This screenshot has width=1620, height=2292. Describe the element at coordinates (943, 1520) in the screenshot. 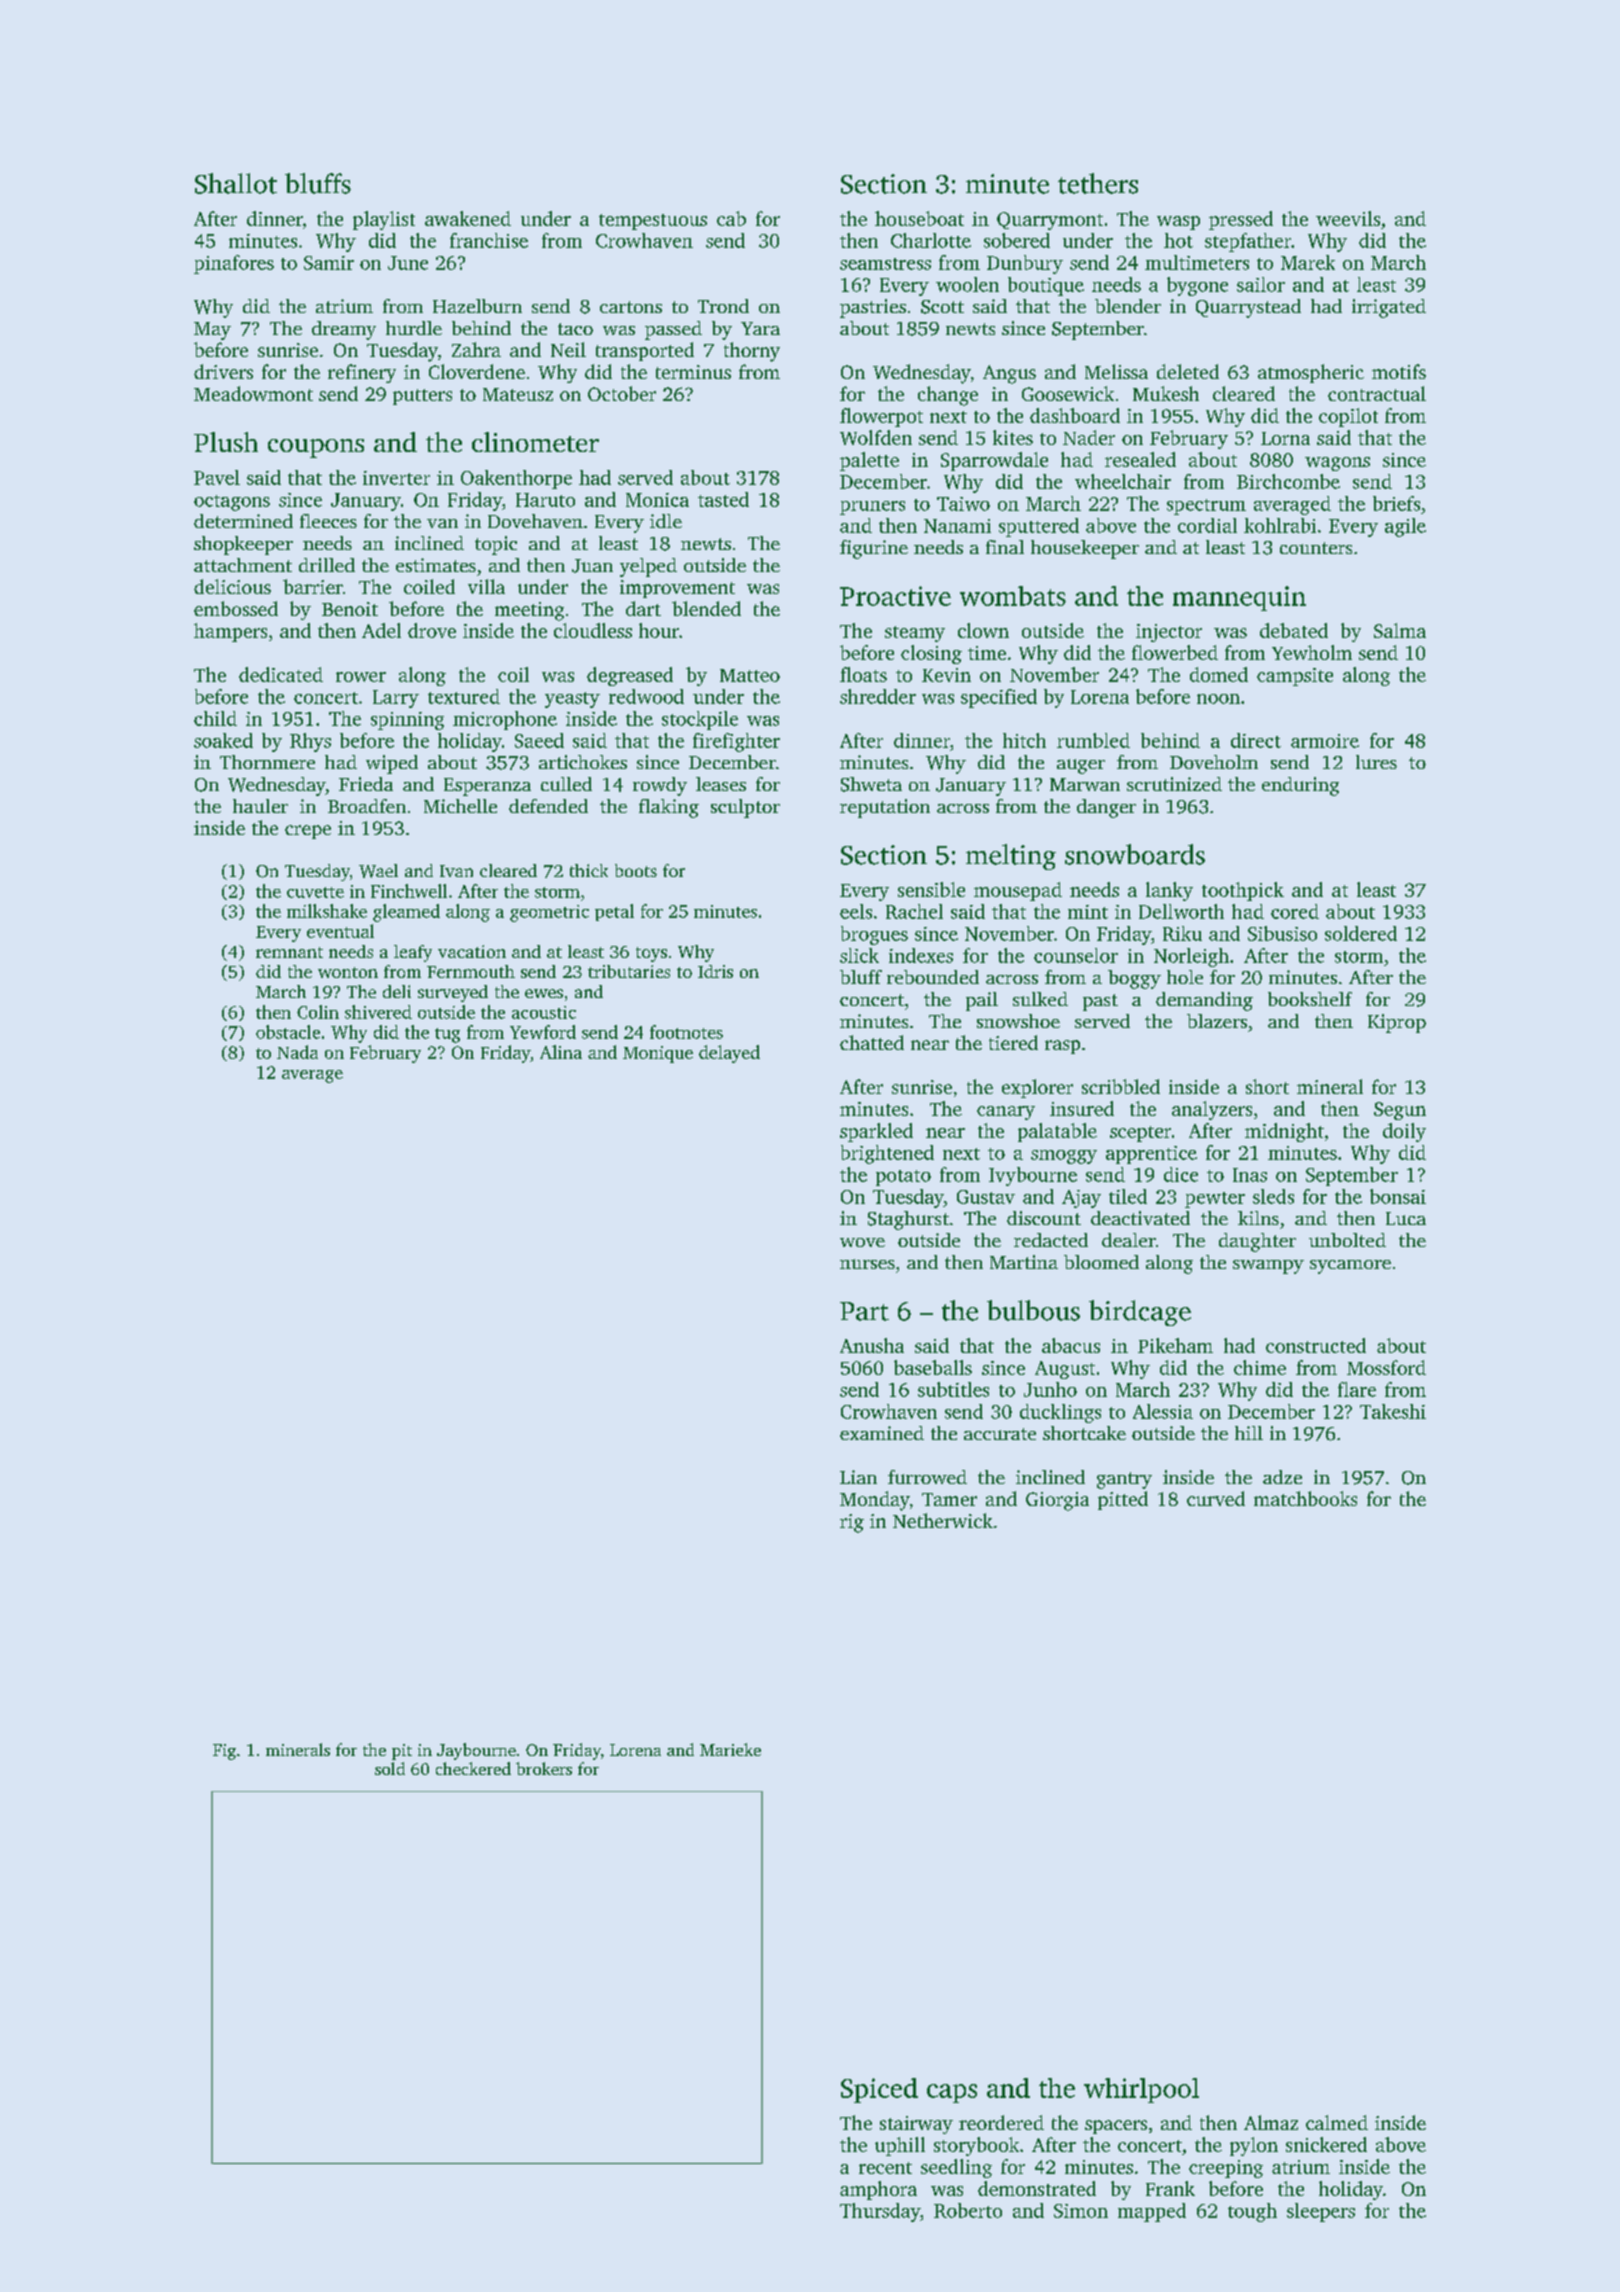

I see `Netherwick` at that location.
